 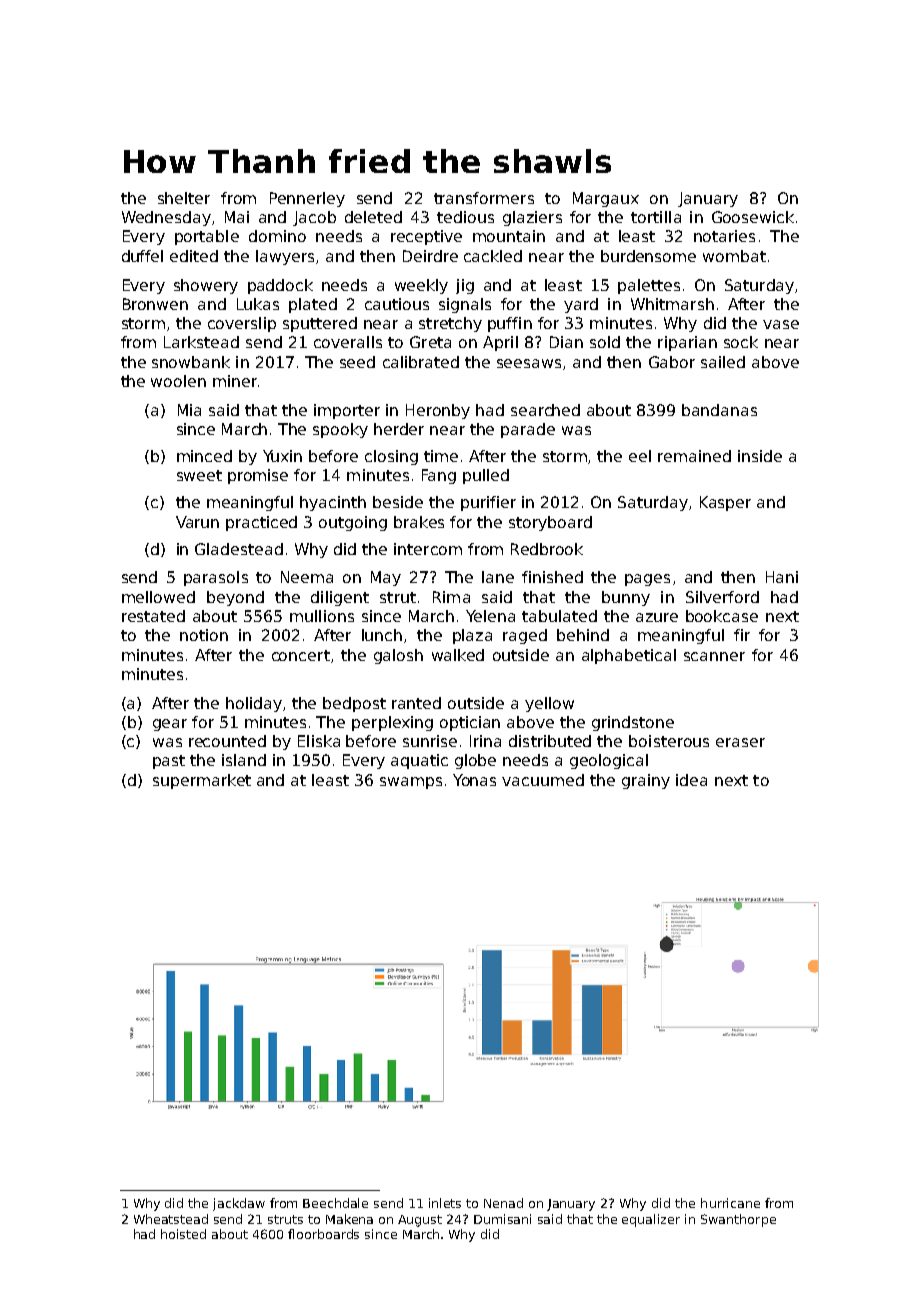 What do you see at coordinates (550, 523) in the document?
I see `storyboard` at bounding box center [550, 523].
